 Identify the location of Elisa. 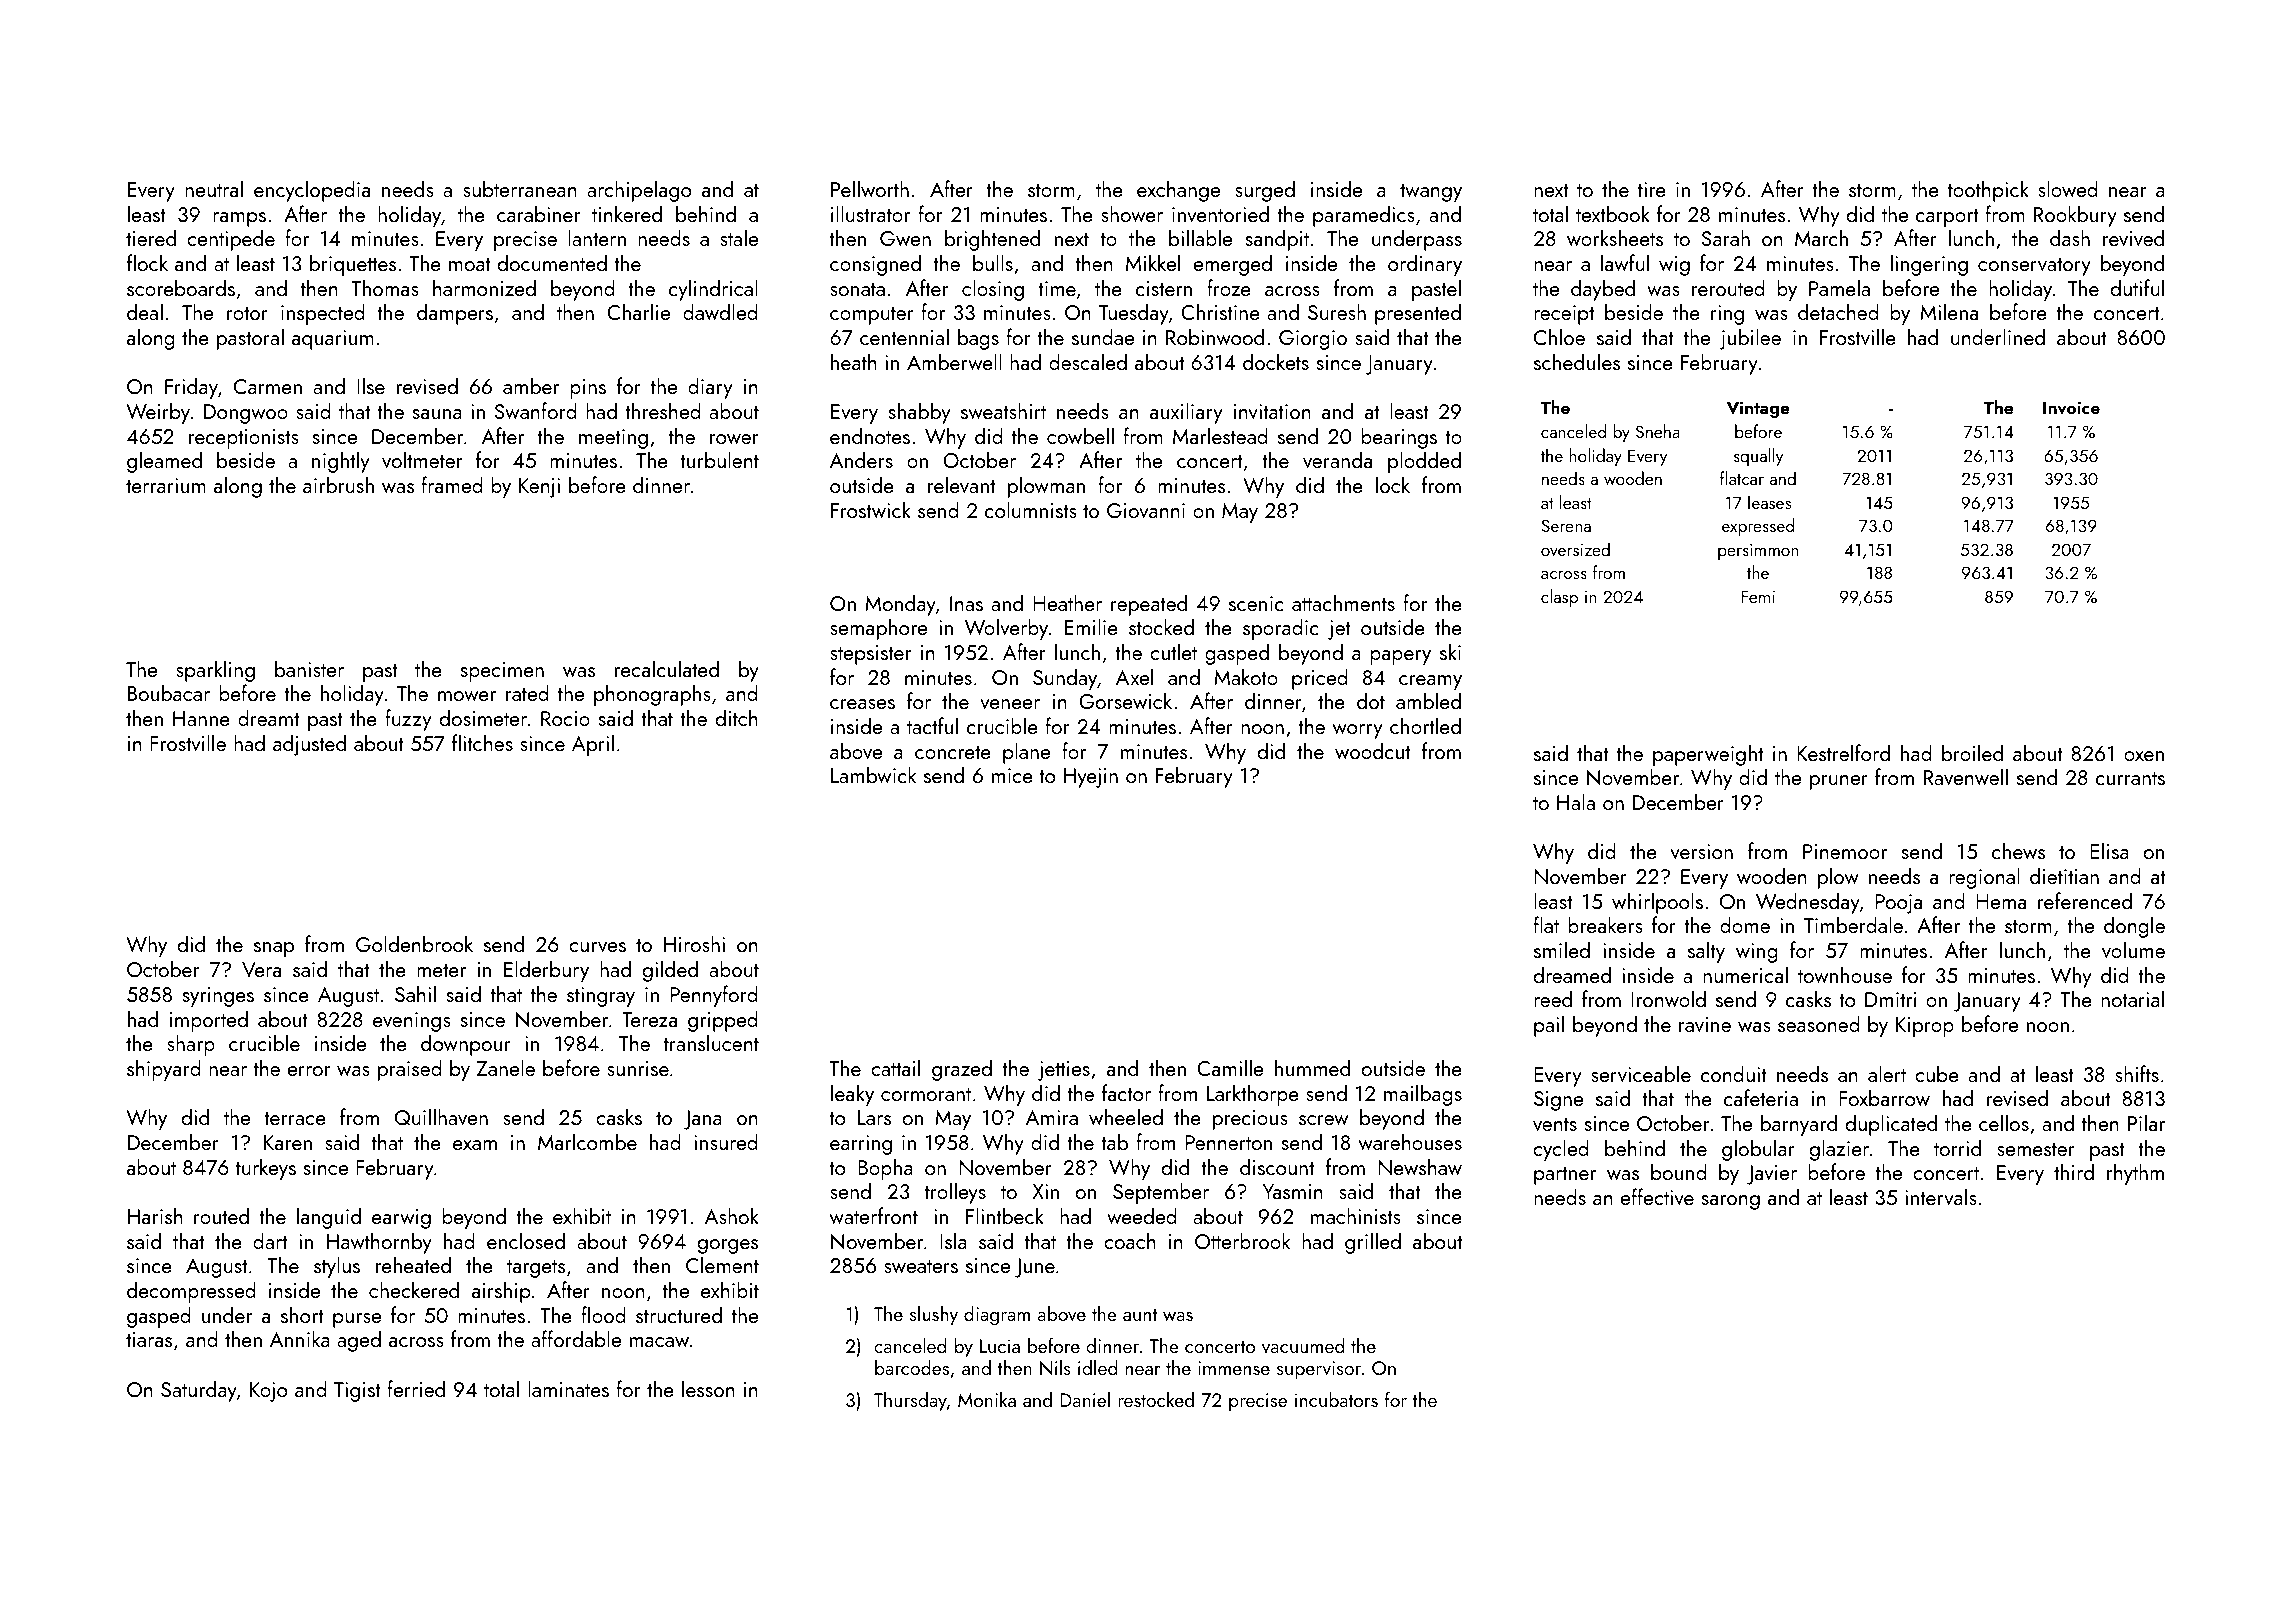
(2109, 850).
